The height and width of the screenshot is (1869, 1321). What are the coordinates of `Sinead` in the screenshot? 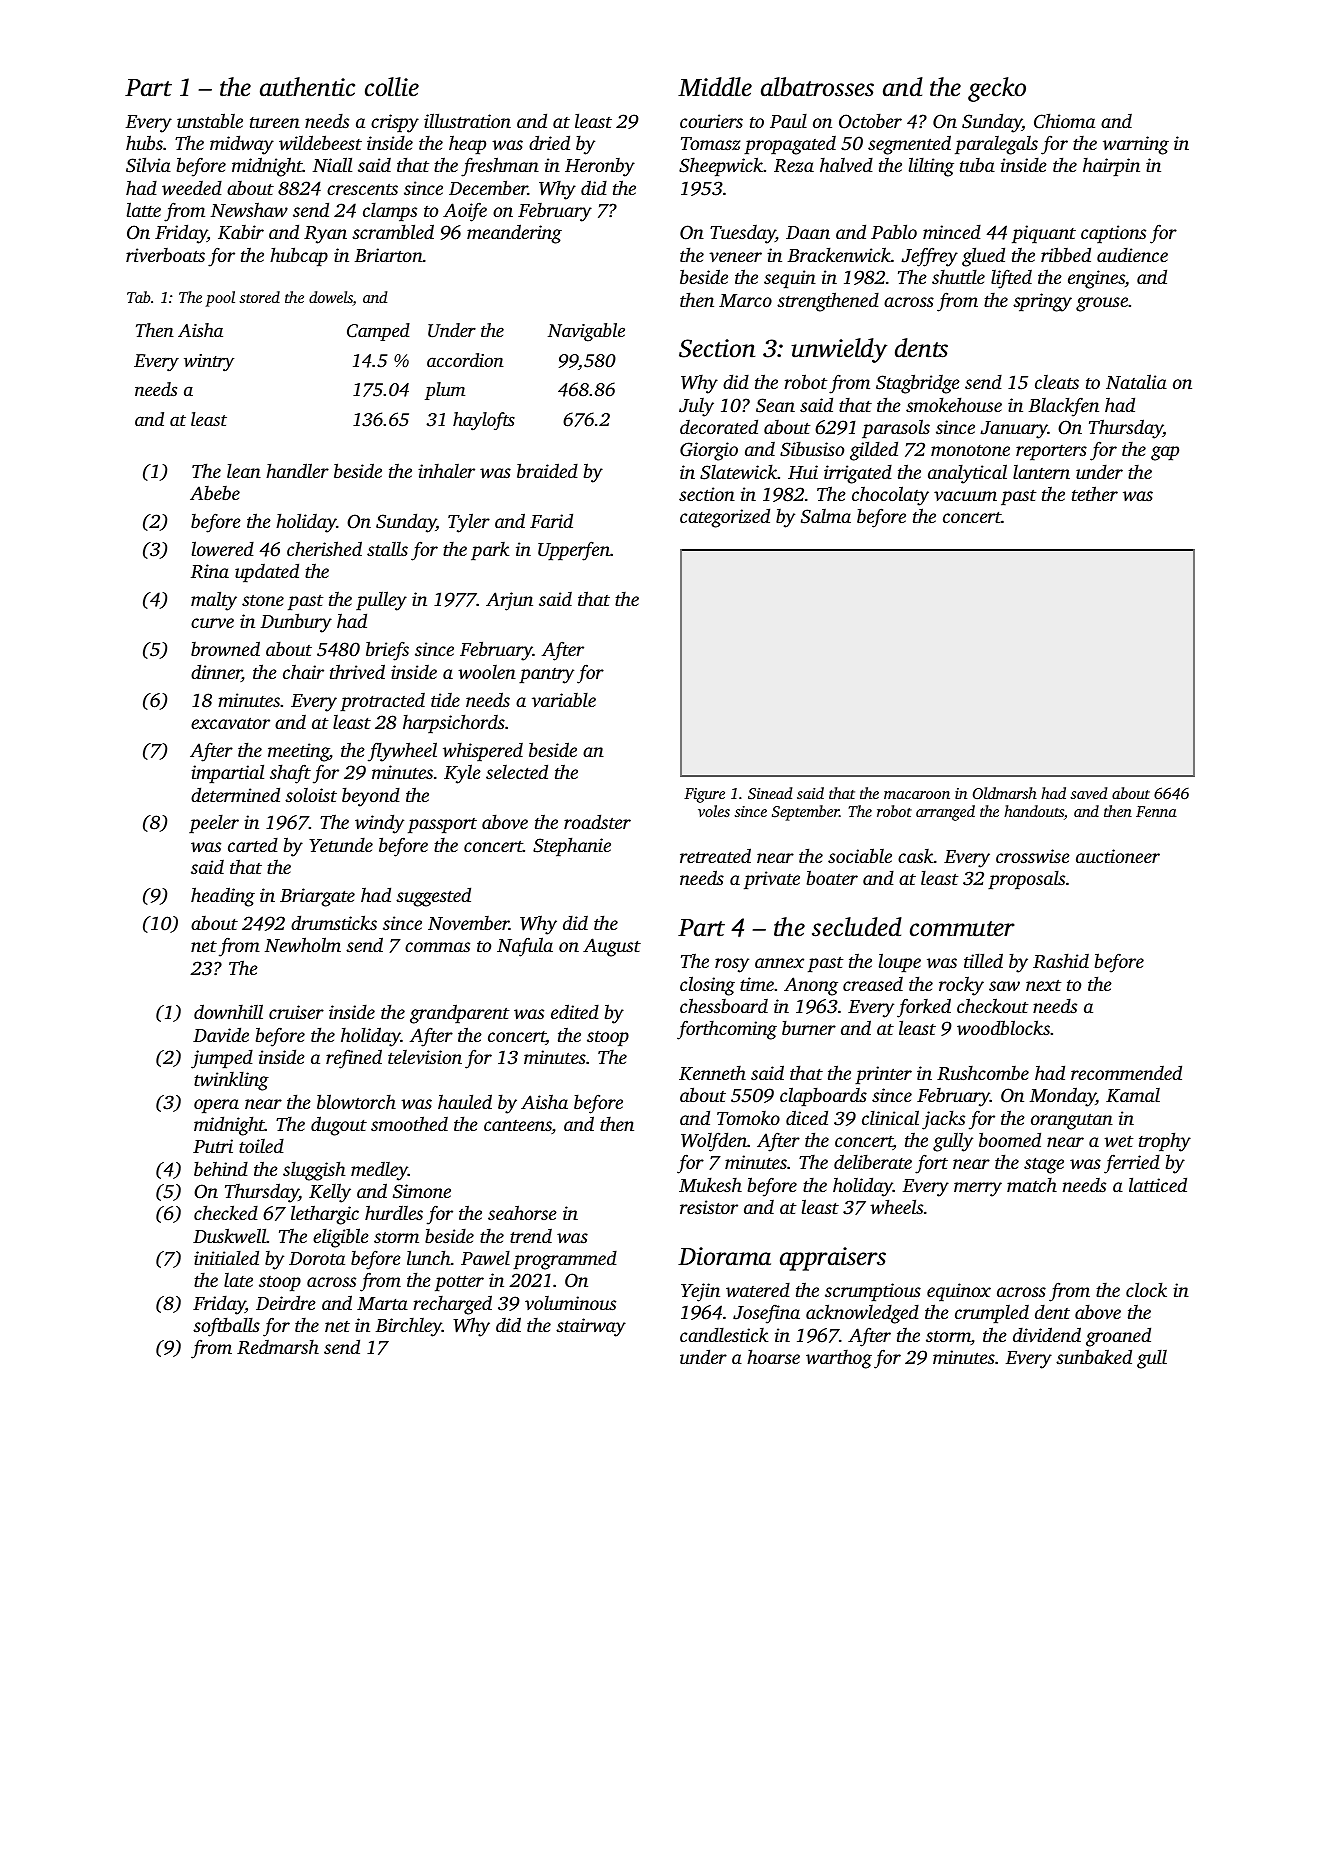 It's located at (770, 793).
